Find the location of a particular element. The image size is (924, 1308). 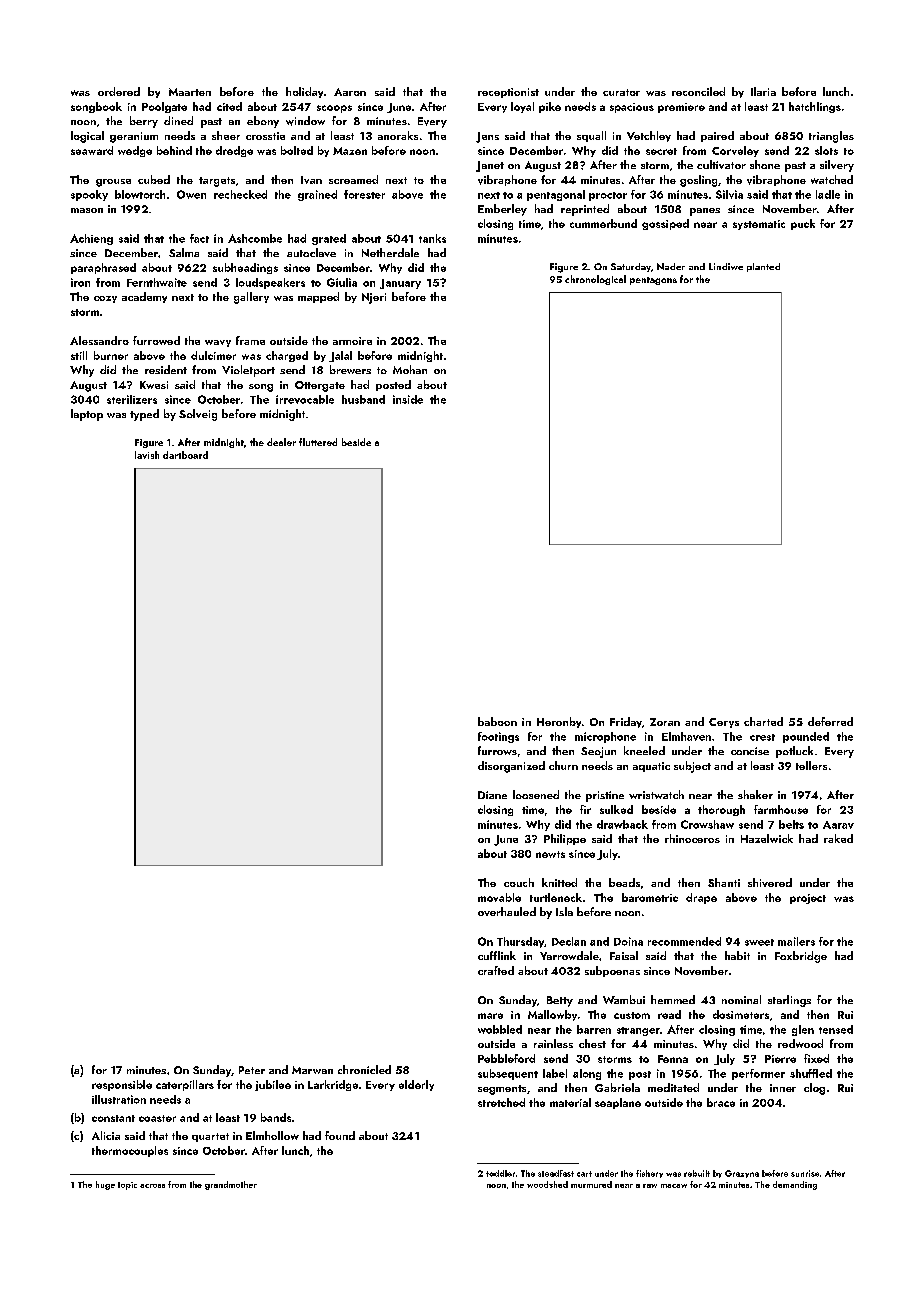

Friday is located at coordinates (626, 722).
